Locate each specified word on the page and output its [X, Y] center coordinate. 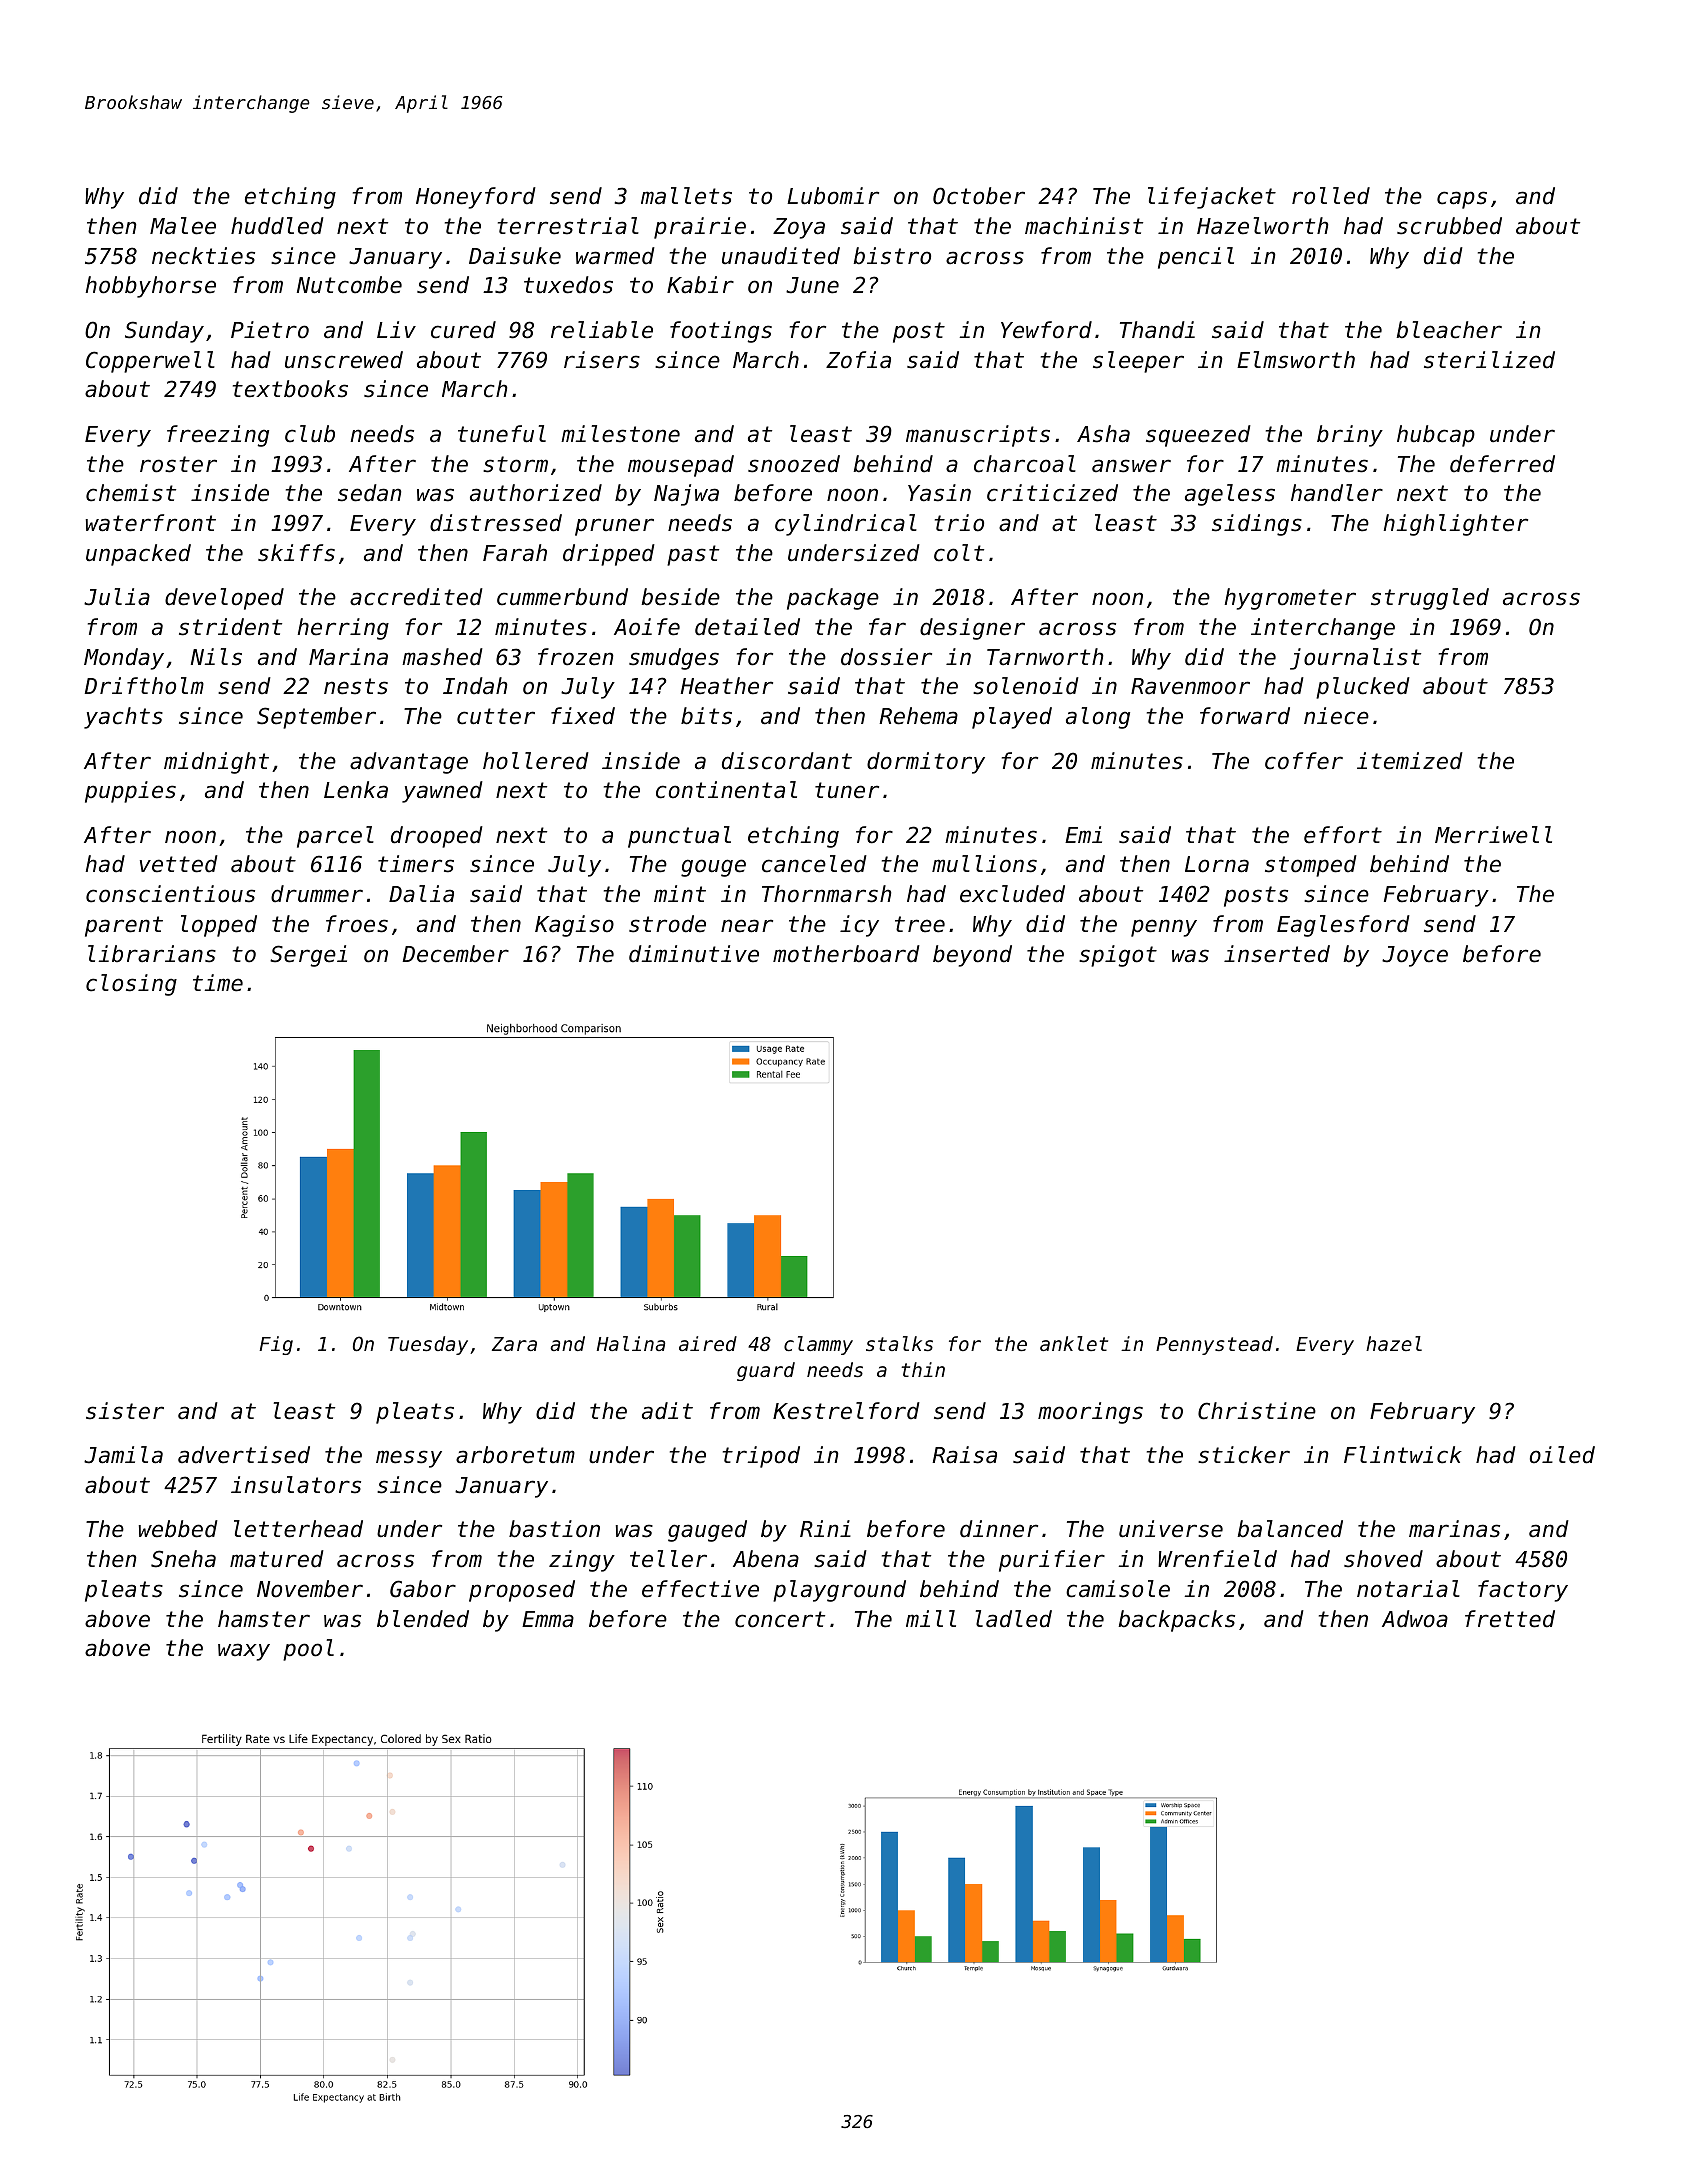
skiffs [296, 553]
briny [1350, 436]
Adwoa [1415, 1619]
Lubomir [833, 196]
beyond [972, 956]
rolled [1331, 196]
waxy [244, 1652]
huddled [277, 226]
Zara [514, 1344]
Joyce [1415, 956]
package [833, 599]
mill [931, 1618]
